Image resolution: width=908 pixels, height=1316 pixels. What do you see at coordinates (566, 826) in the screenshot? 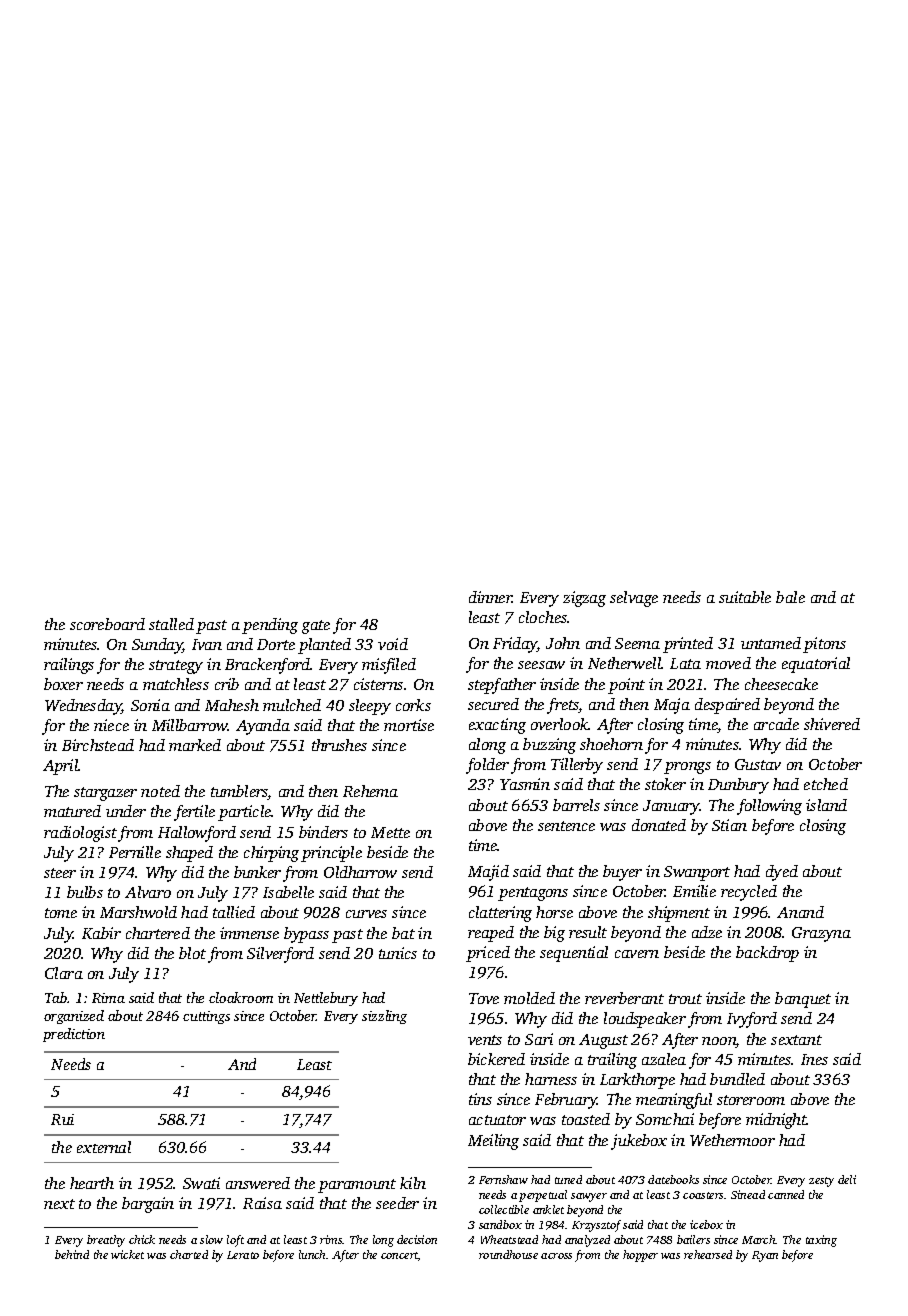
I see `sentence` at bounding box center [566, 826].
